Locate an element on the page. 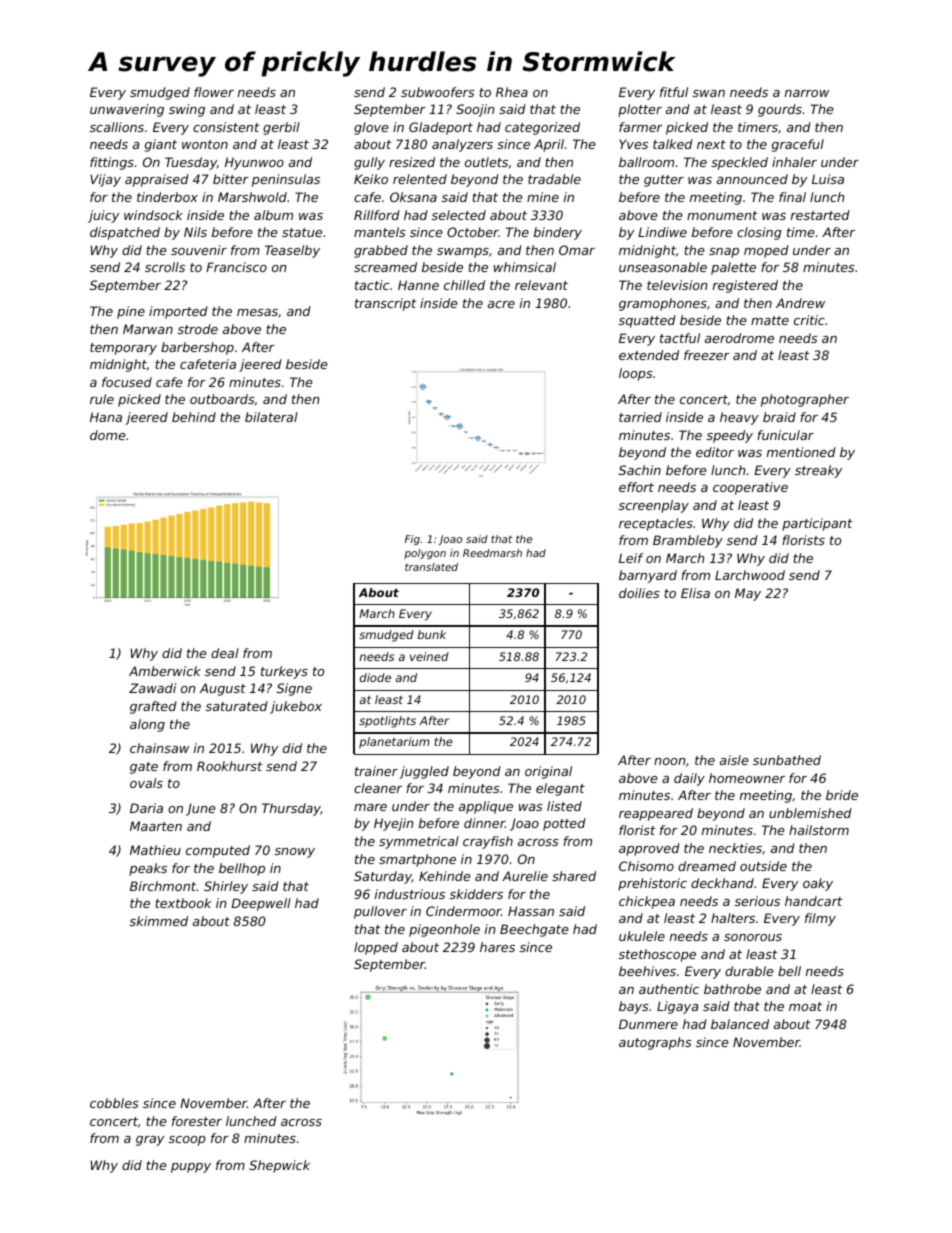 The height and width of the document is (1233, 952). hailstorm is located at coordinates (819, 830).
